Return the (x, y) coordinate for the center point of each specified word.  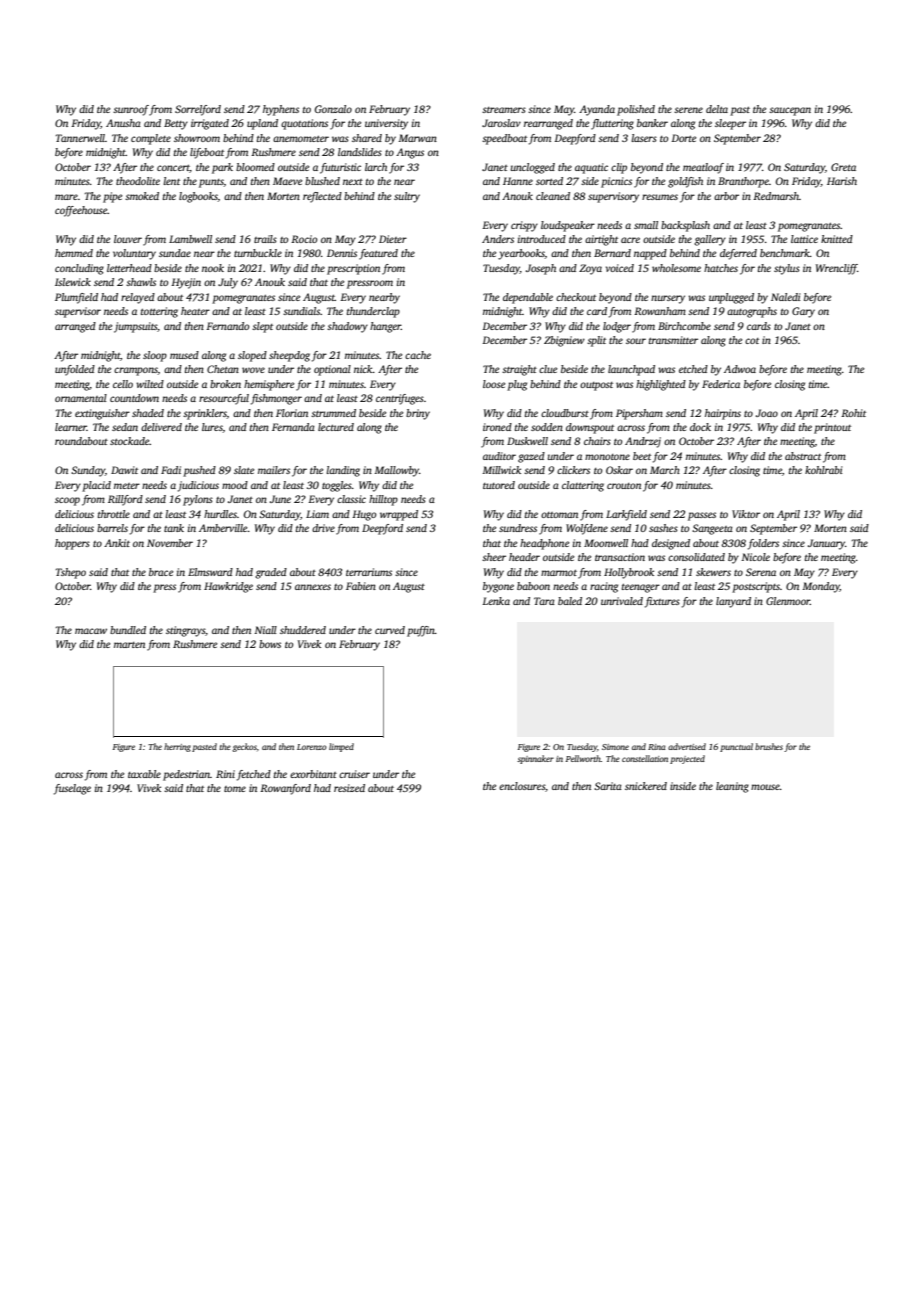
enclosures (522, 786)
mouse (765, 787)
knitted (837, 239)
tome (235, 789)
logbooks (198, 197)
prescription (353, 269)
